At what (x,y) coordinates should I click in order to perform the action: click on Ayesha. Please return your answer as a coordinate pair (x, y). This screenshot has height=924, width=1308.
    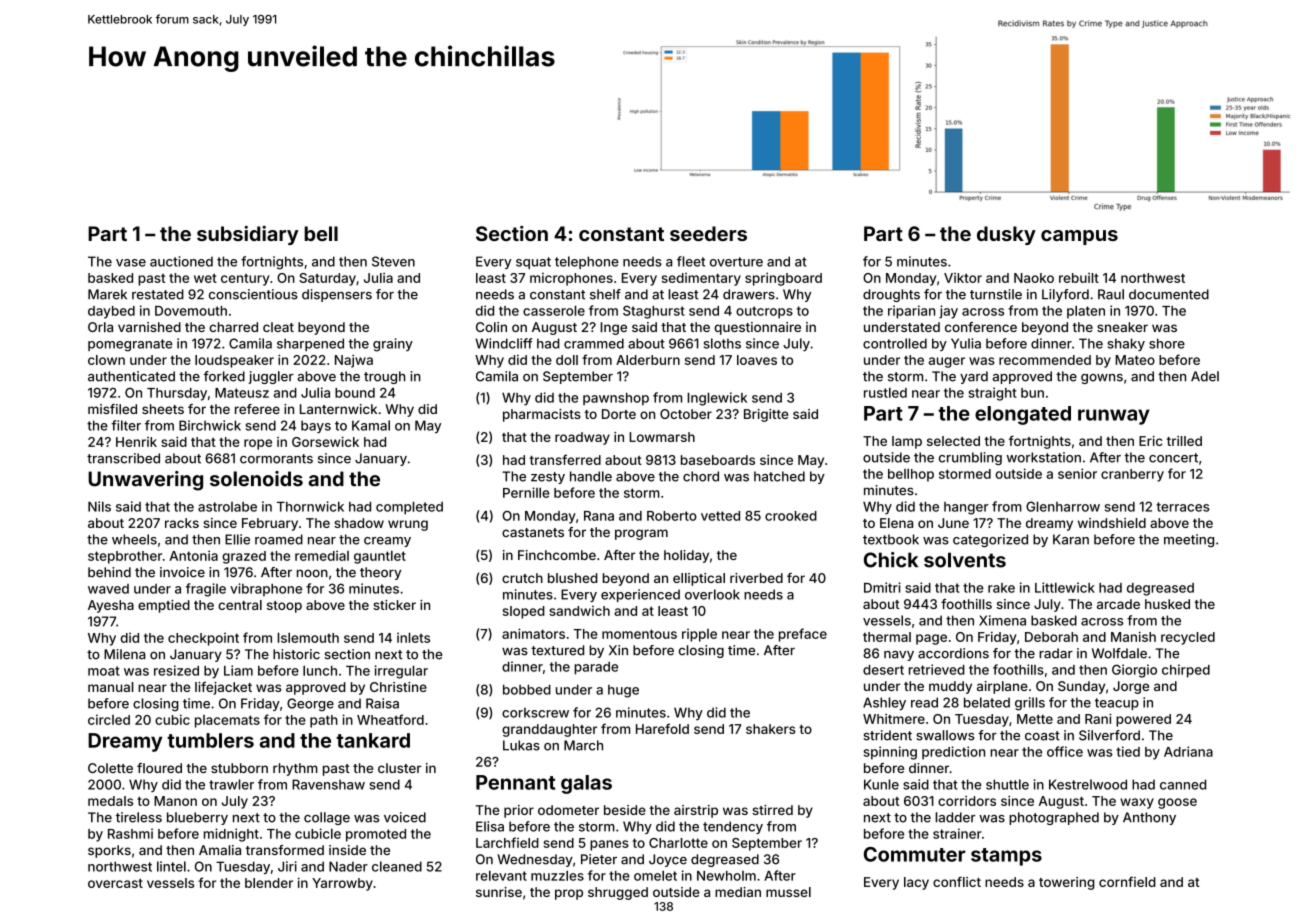
    Looking at the image, I should click on (111, 606).
